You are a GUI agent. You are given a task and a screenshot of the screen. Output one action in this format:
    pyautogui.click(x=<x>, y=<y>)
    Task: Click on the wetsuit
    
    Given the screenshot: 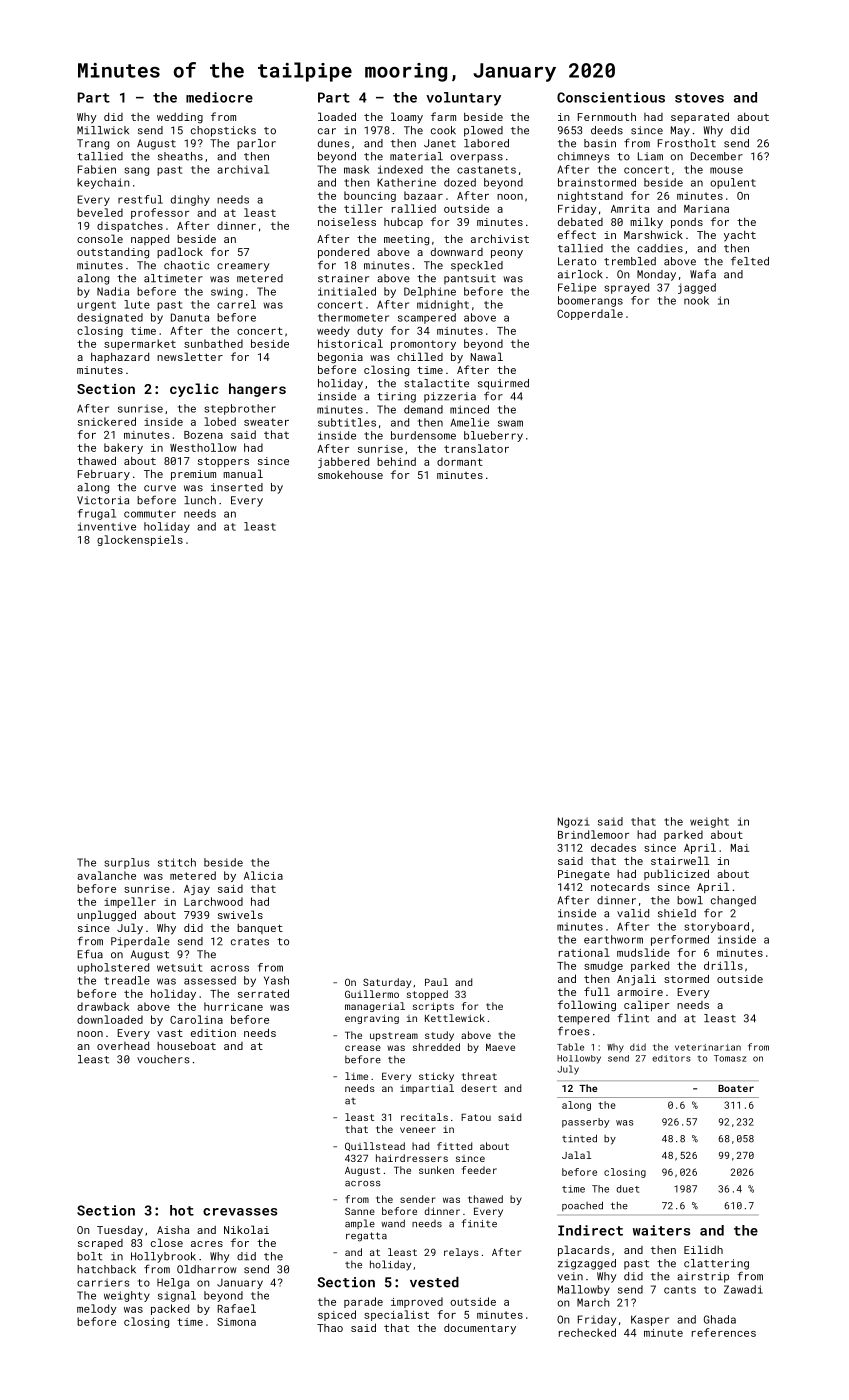 What is the action you would take?
    pyautogui.click(x=179, y=967)
